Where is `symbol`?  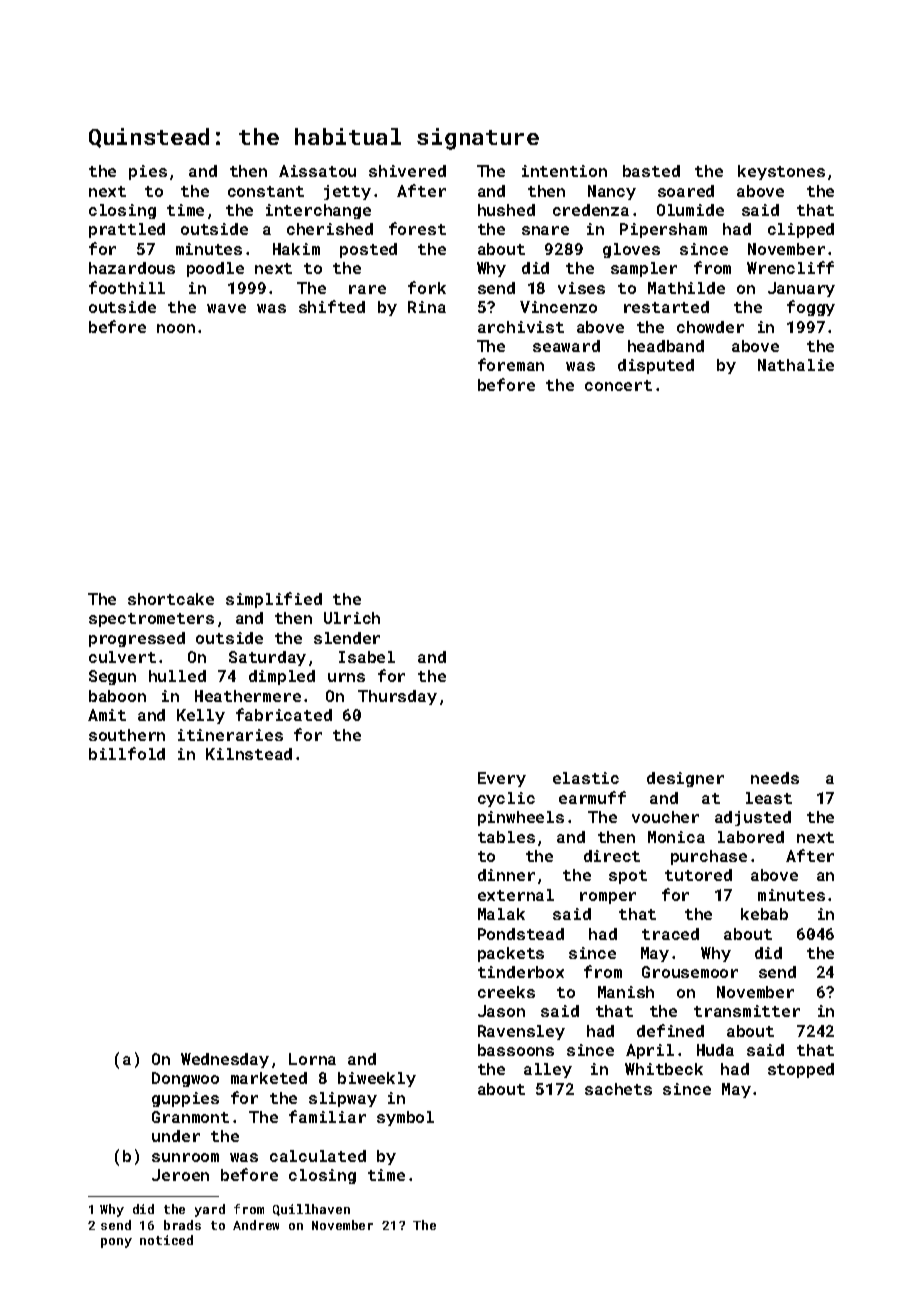 symbol is located at coordinates (405, 1118).
